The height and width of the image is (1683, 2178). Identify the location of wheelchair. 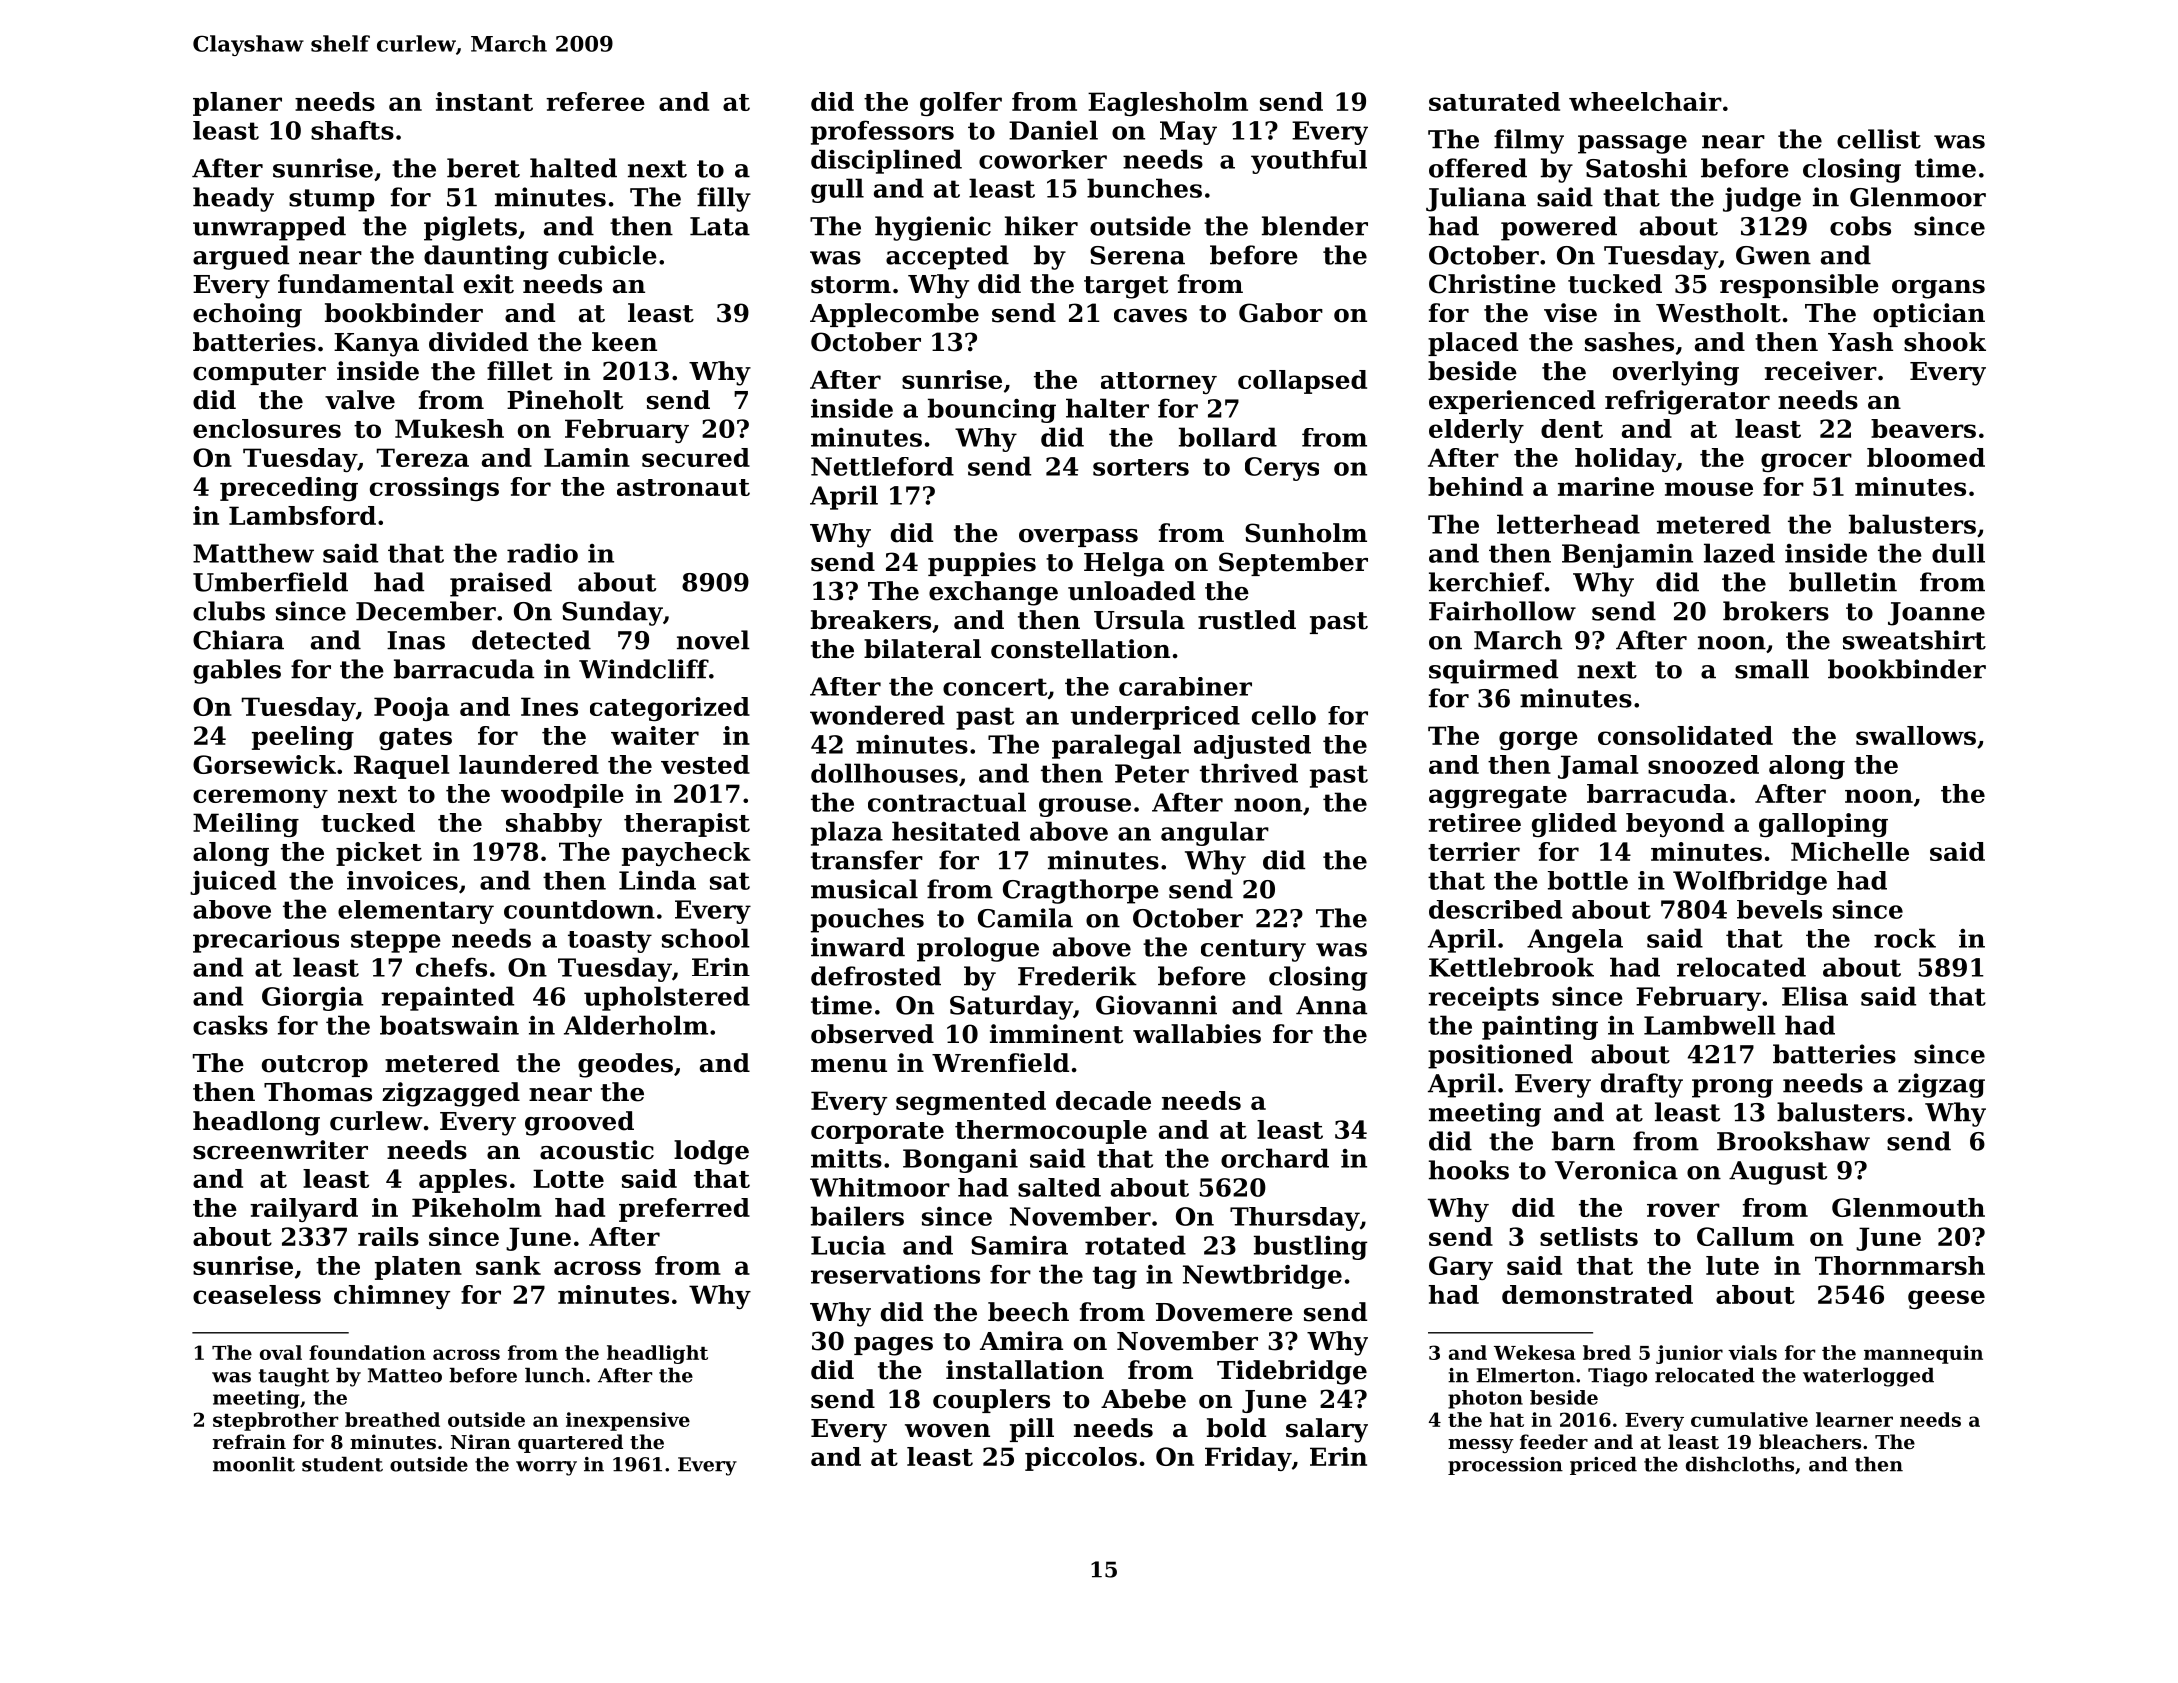
(1645, 101).
